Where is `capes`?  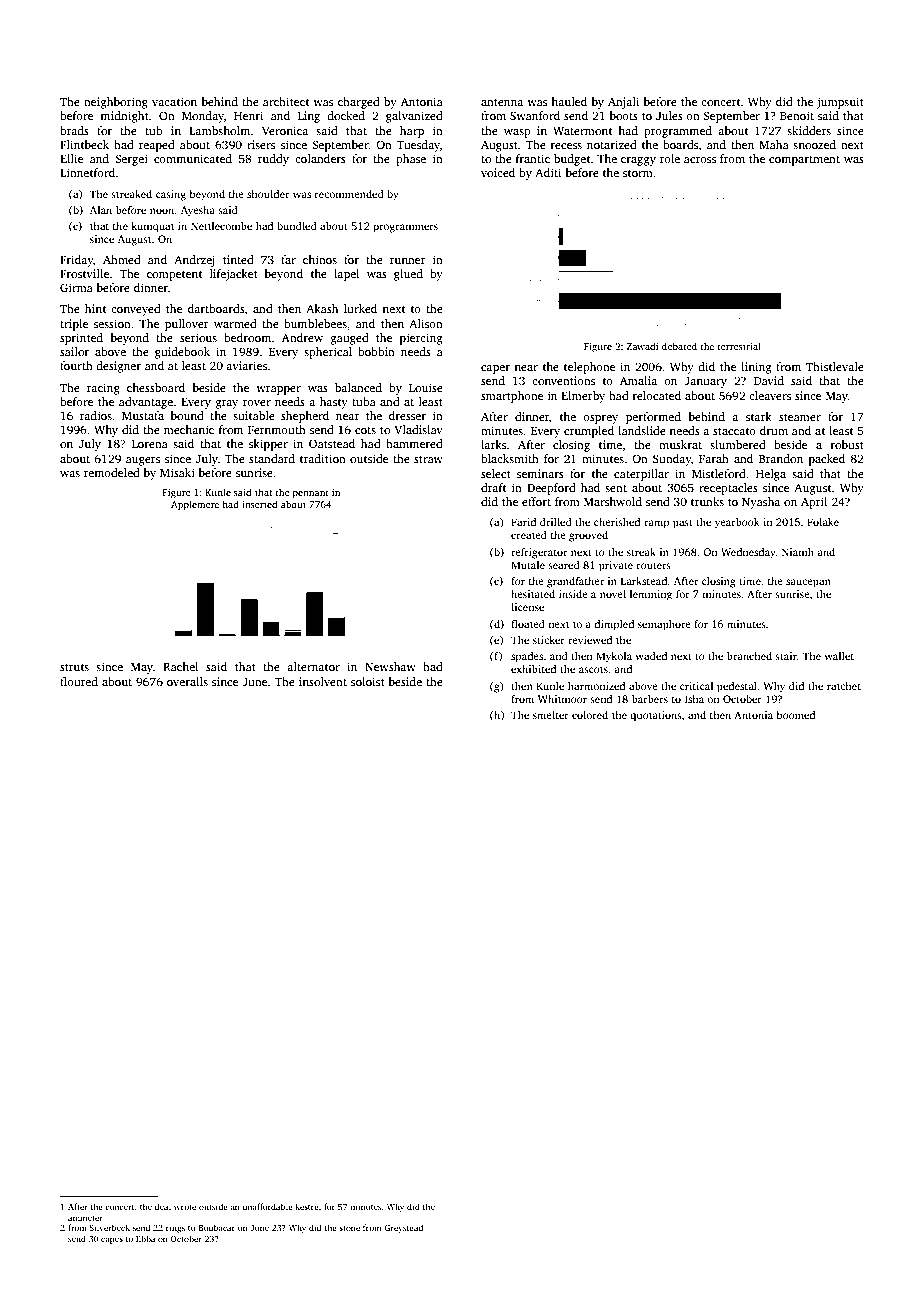
capes is located at coordinates (112, 1240).
